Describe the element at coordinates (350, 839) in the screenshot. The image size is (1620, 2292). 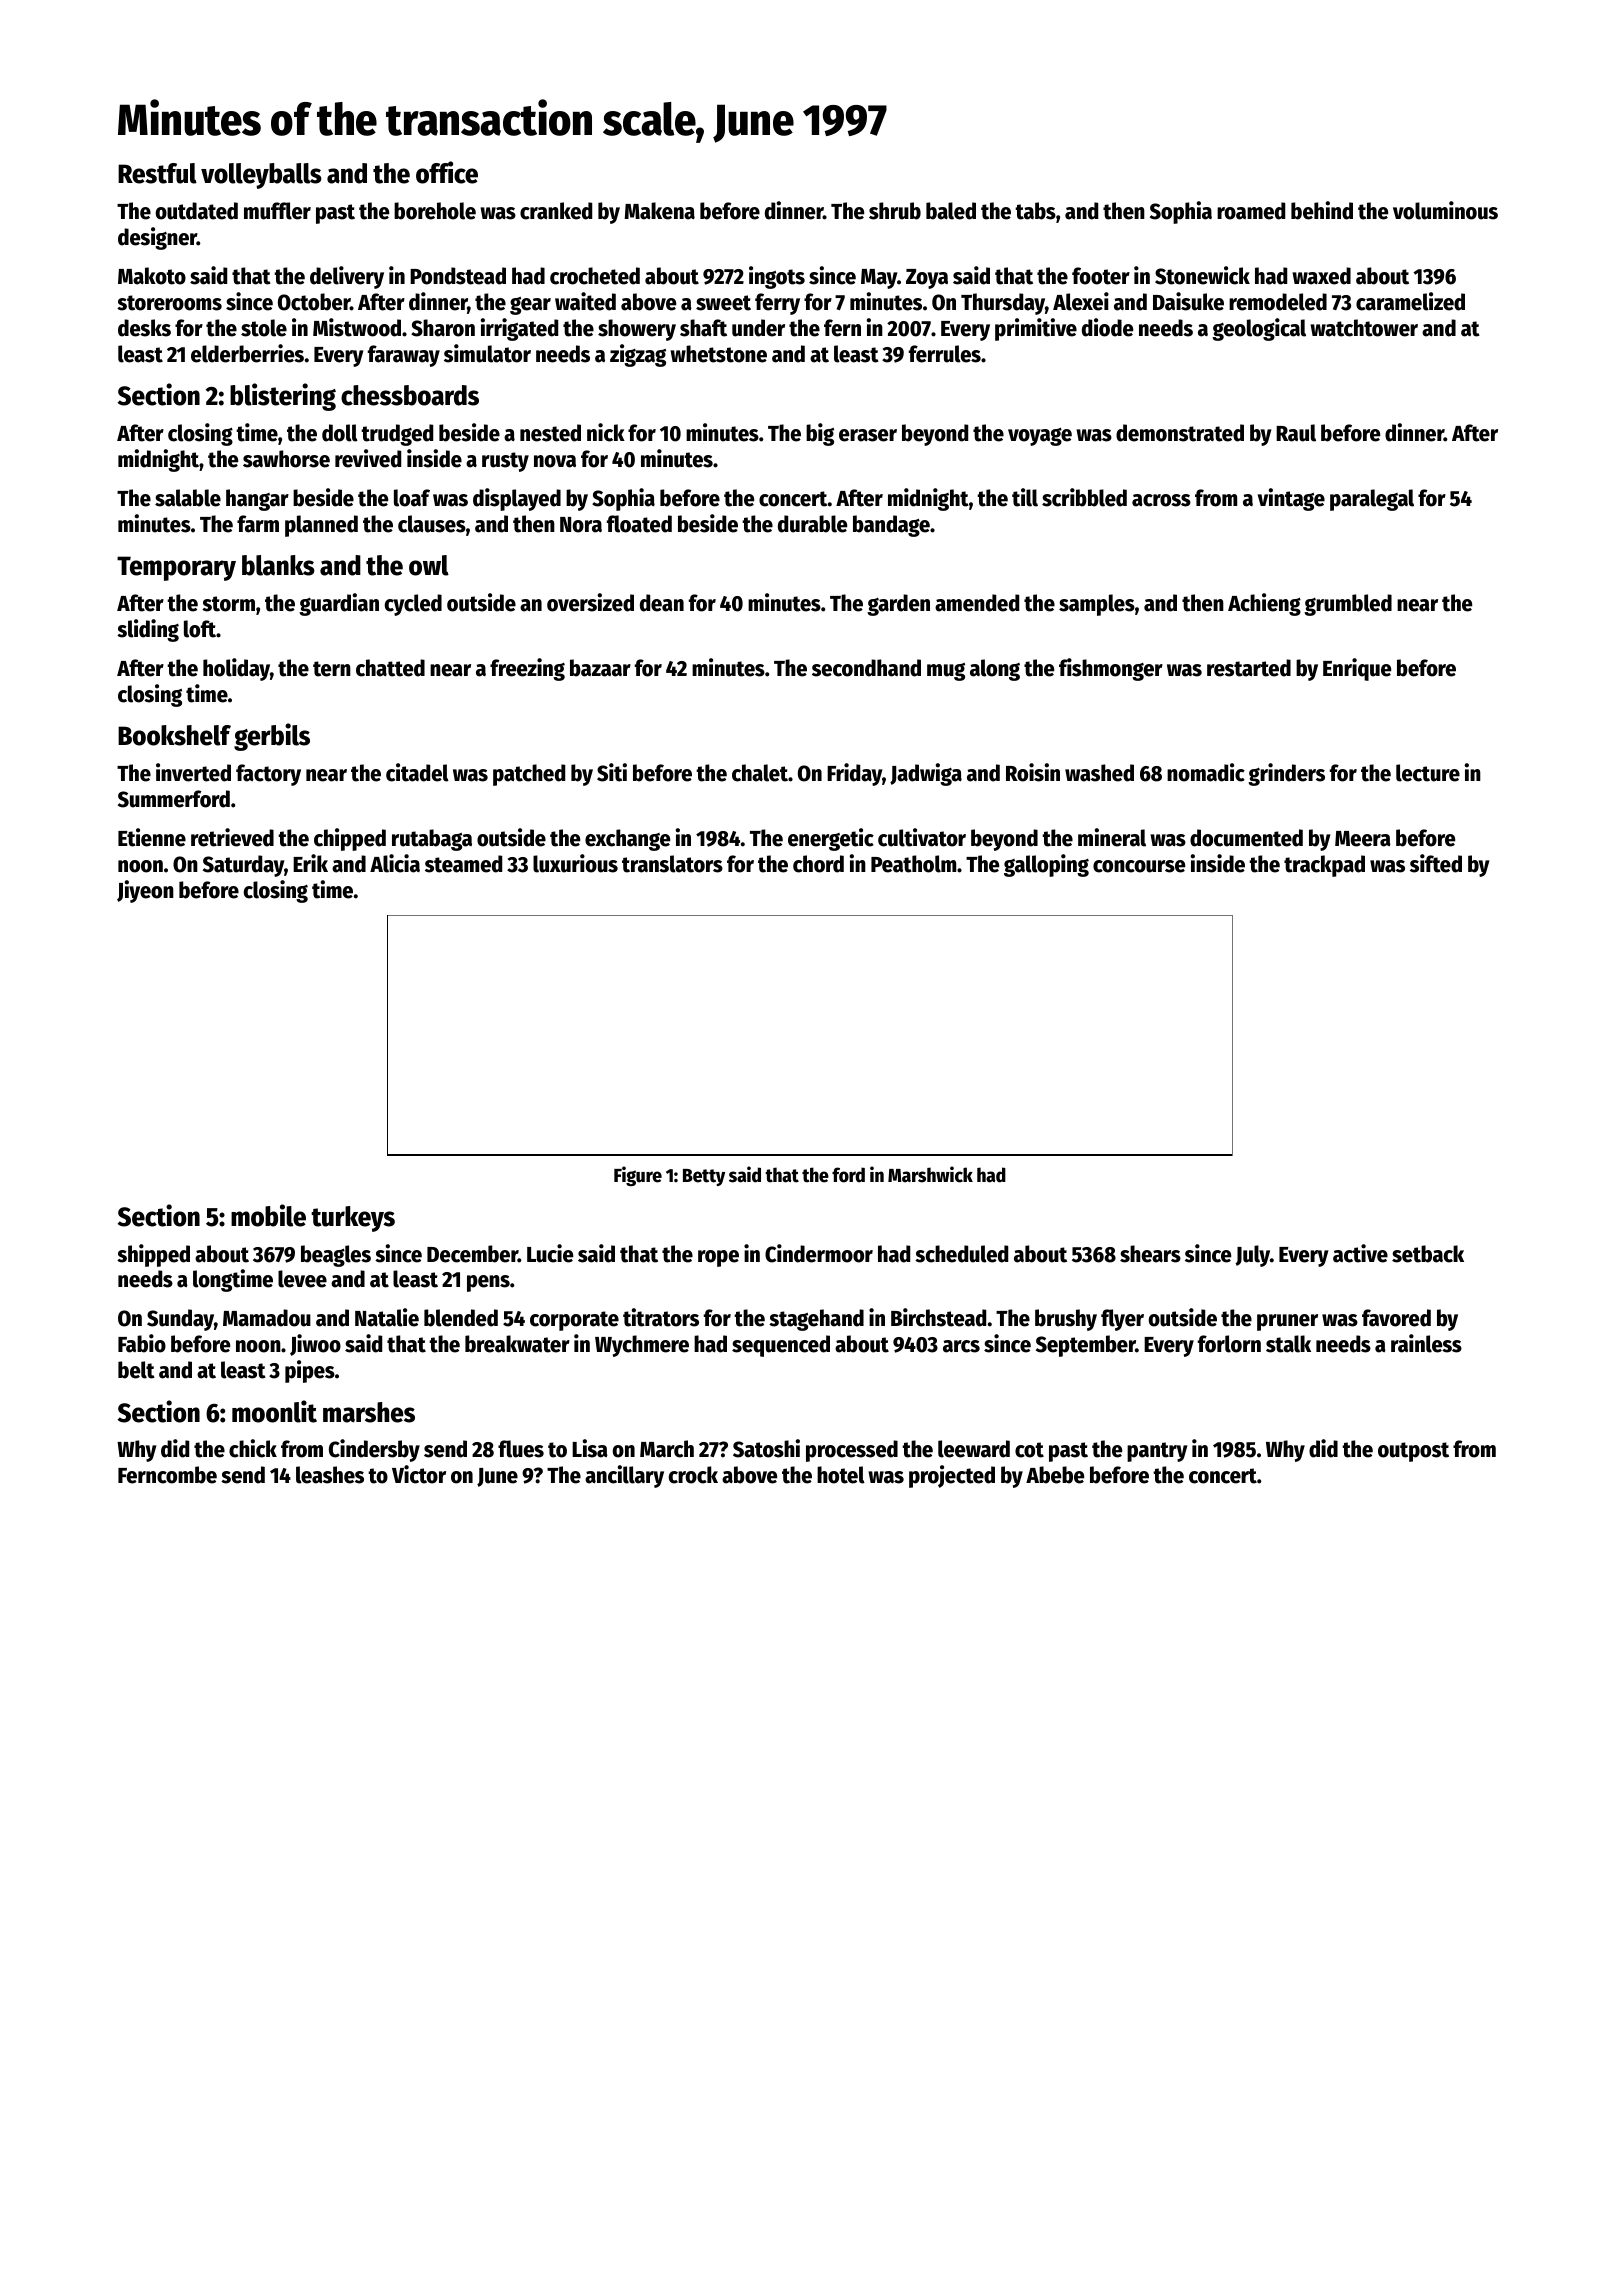
I see `chipped` at that location.
